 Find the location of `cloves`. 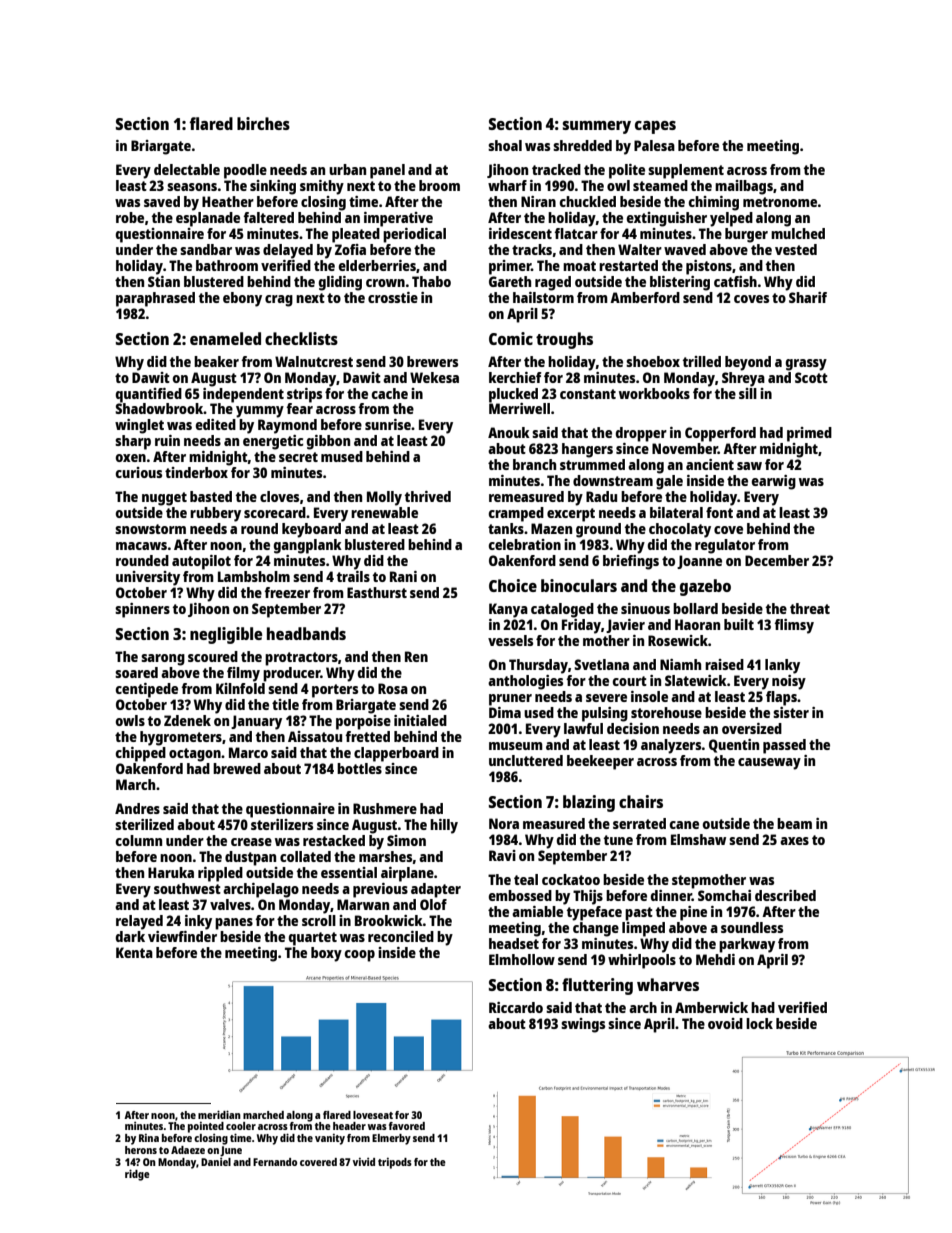

cloves is located at coordinates (279, 496).
